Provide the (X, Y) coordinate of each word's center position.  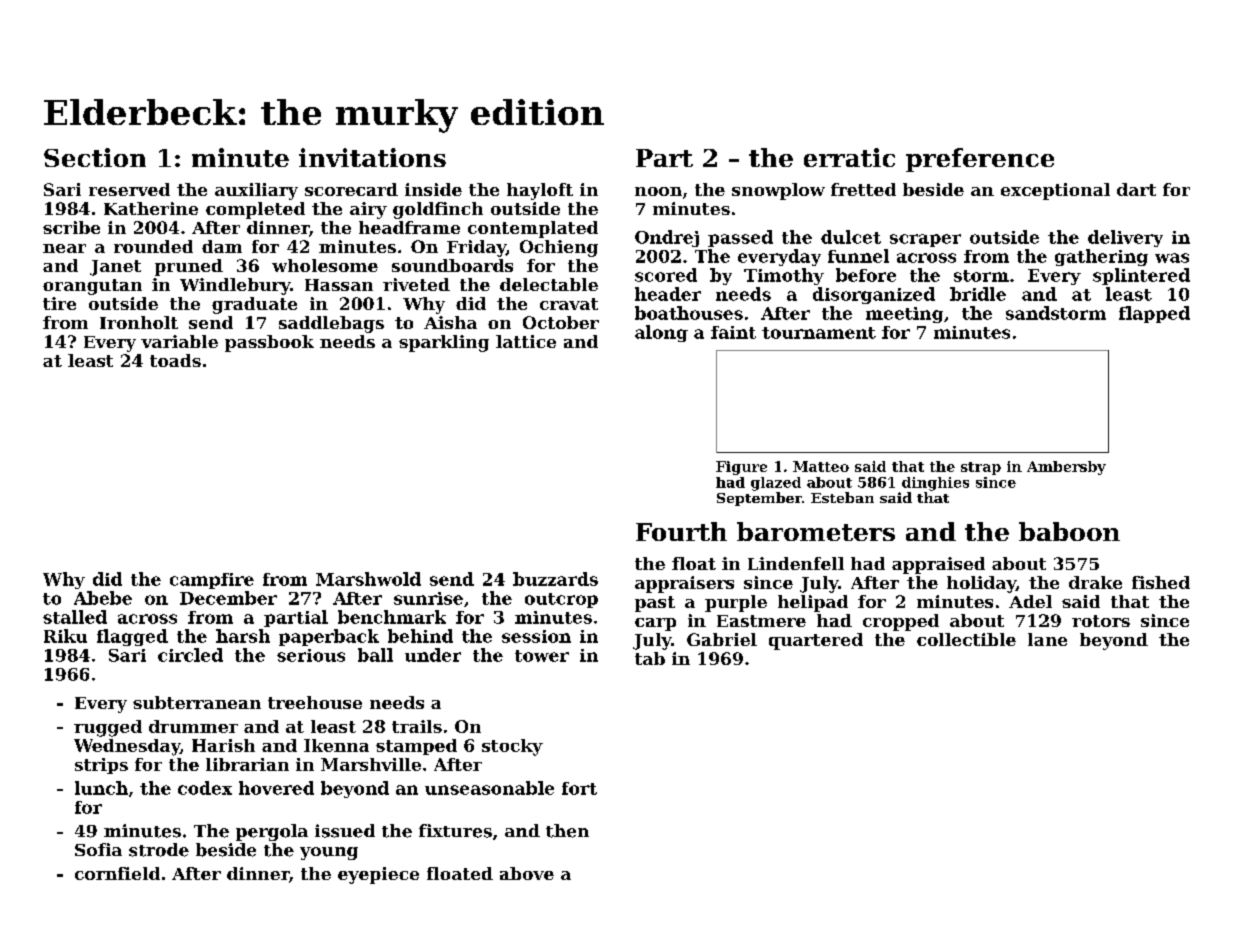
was (1172, 258)
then (567, 831)
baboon (1069, 531)
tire (59, 303)
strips (101, 766)
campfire (212, 581)
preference (980, 160)
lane (1047, 639)
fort (579, 788)
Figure (741, 468)
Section (95, 157)
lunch (101, 788)
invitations (372, 157)
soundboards (452, 265)
